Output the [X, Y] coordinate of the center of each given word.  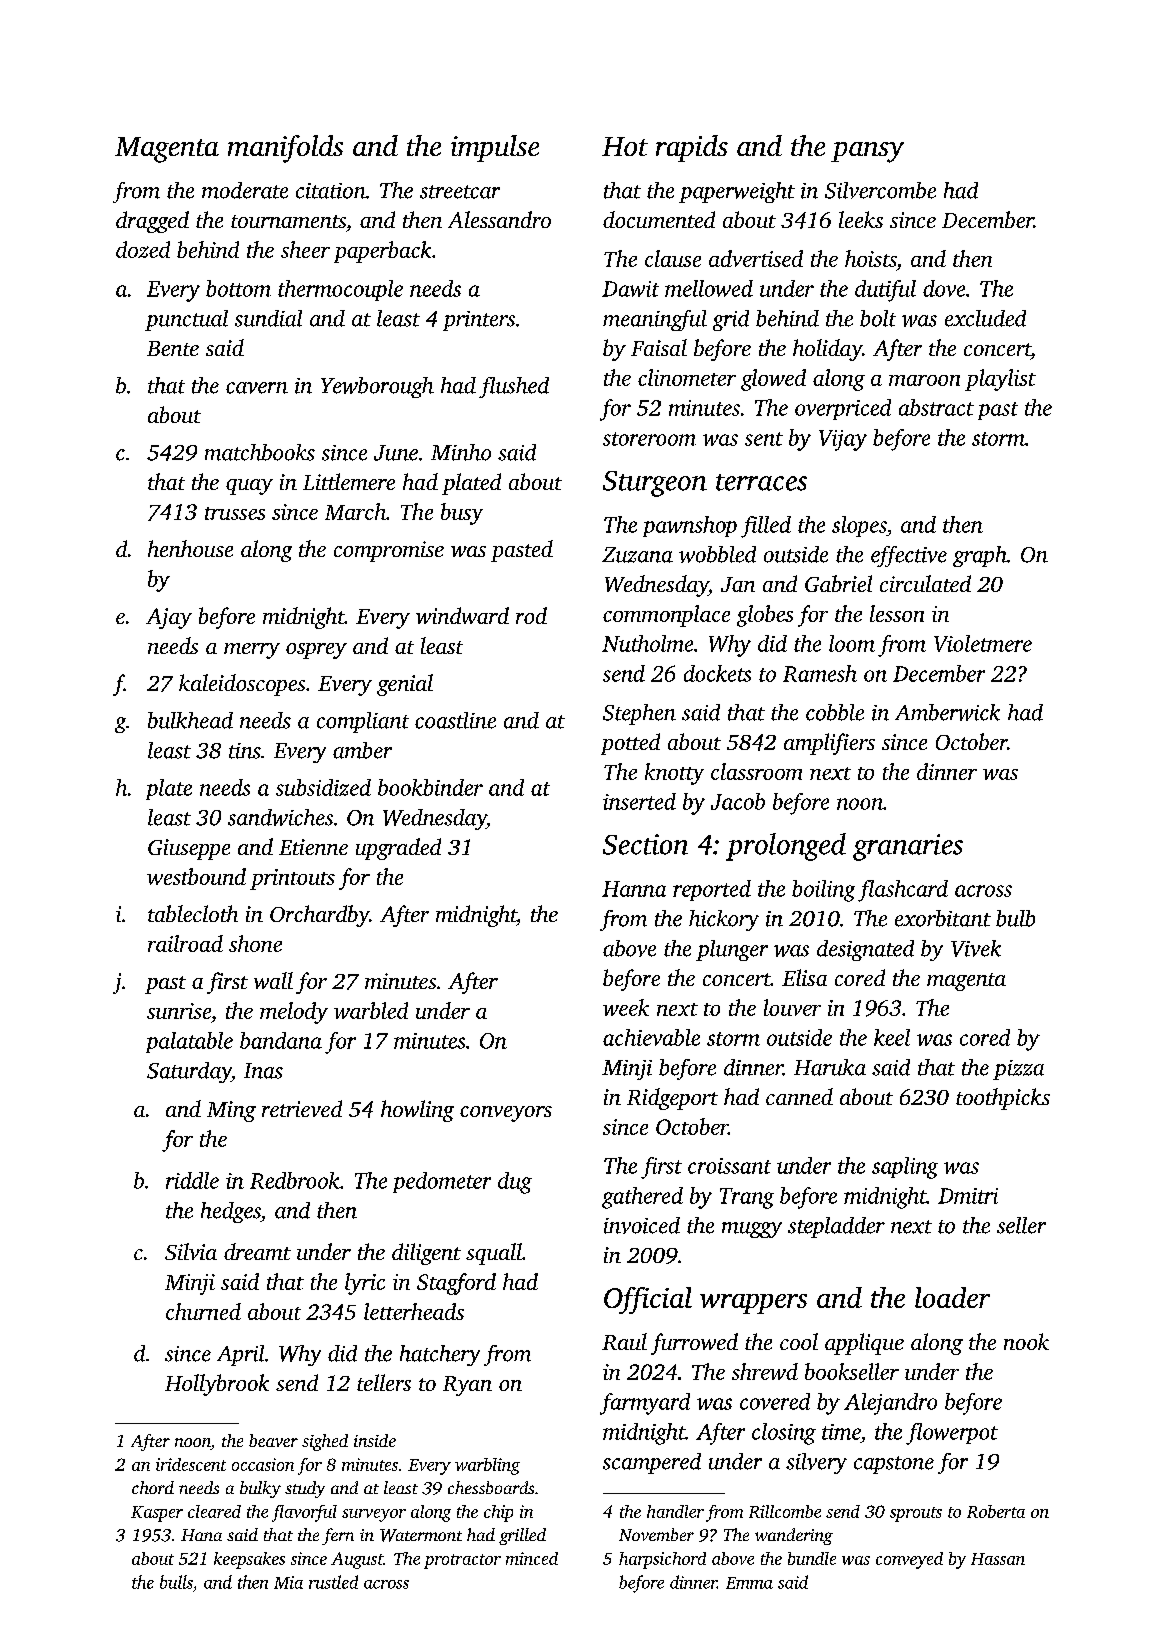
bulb [1015, 918]
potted [630, 744]
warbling [487, 1466]
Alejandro [890, 1404]
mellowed [709, 288]
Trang [747, 1198]
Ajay [169, 618]
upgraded [398, 849]
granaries [908, 847]
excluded [985, 318]
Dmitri [968, 1196]
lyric [365, 1284]
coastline [455, 720]
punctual [186, 320]
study [305, 1489]
